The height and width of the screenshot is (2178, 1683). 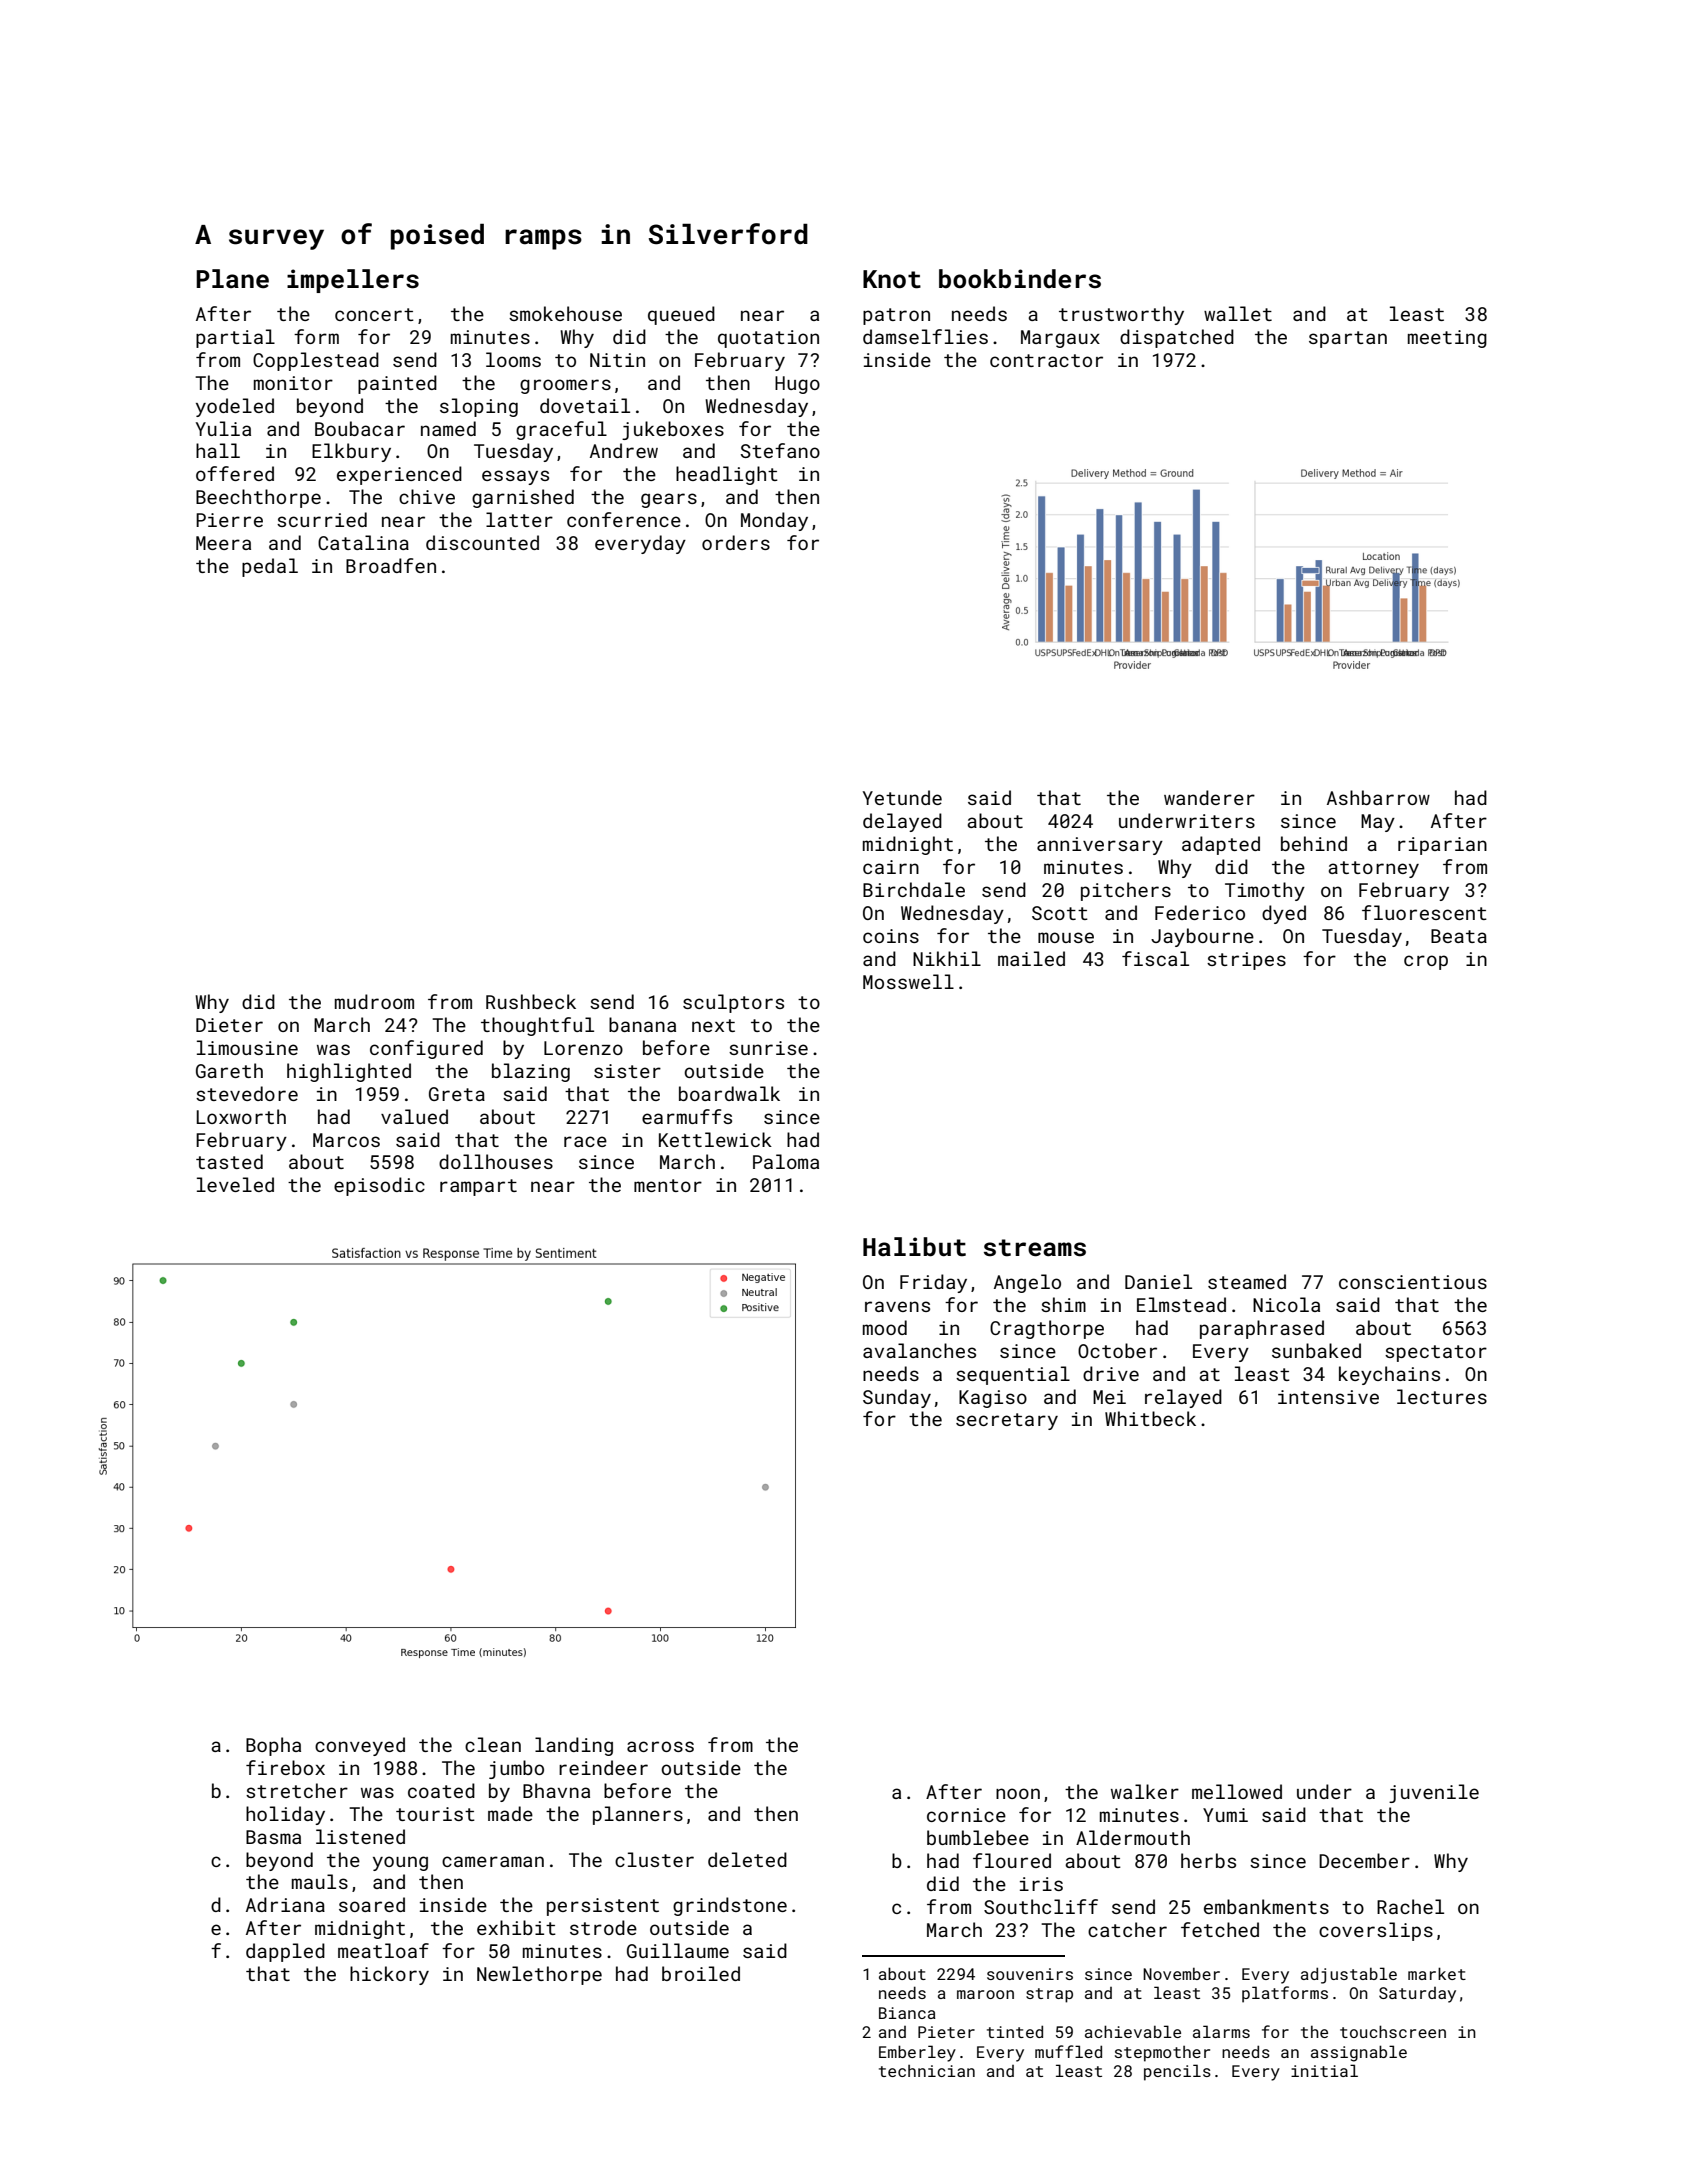 What do you see at coordinates (654, 1859) in the screenshot?
I see `cluster` at bounding box center [654, 1859].
